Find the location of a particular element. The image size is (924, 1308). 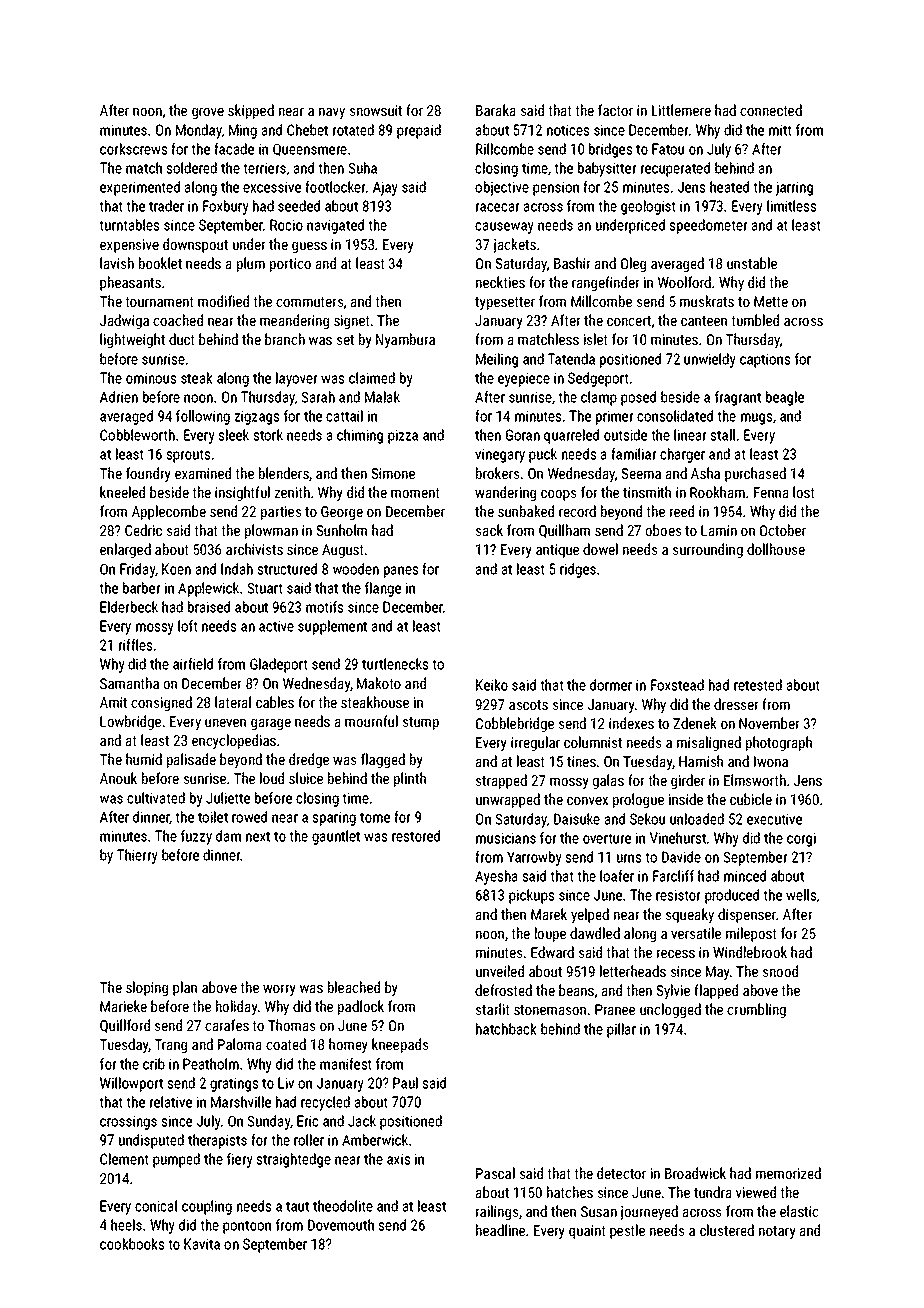

turntables is located at coordinates (129, 225).
